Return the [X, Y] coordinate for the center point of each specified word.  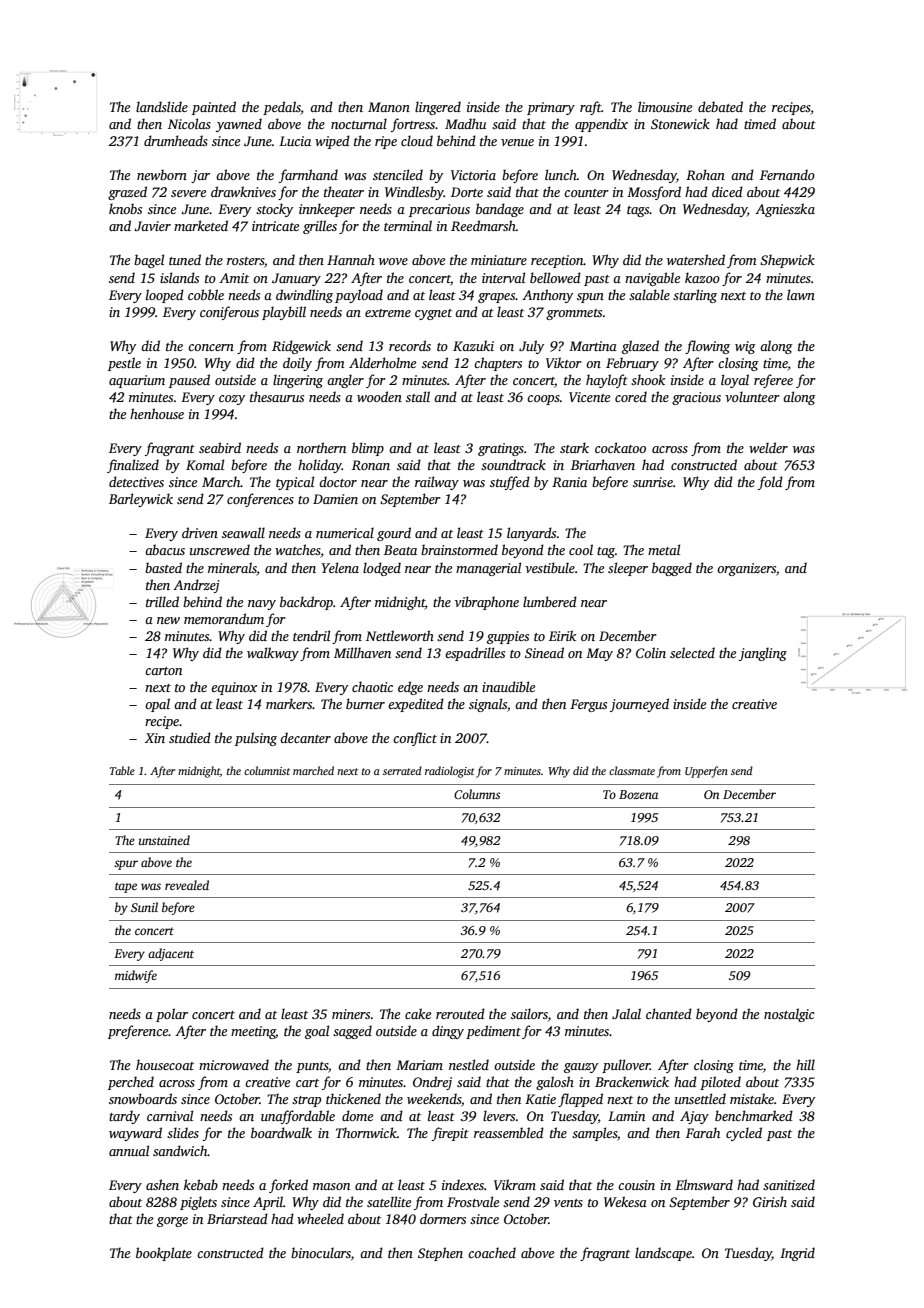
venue [517, 142]
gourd [394, 534]
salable [649, 294]
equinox [234, 688]
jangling [763, 654]
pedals [282, 108]
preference [138, 1032]
